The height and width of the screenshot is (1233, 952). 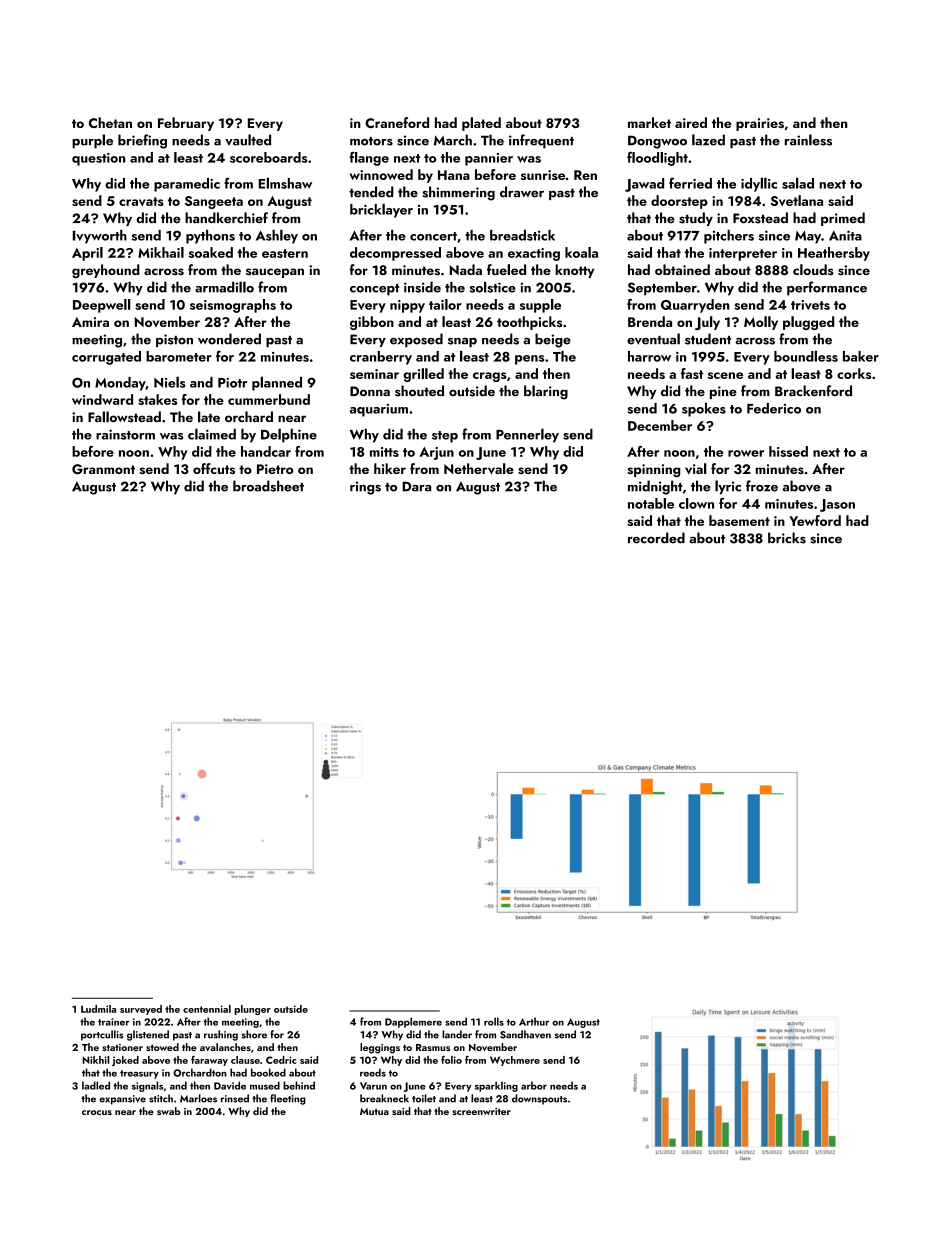 What do you see at coordinates (103, 469) in the screenshot?
I see `Granmont` at bounding box center [103, 469].
